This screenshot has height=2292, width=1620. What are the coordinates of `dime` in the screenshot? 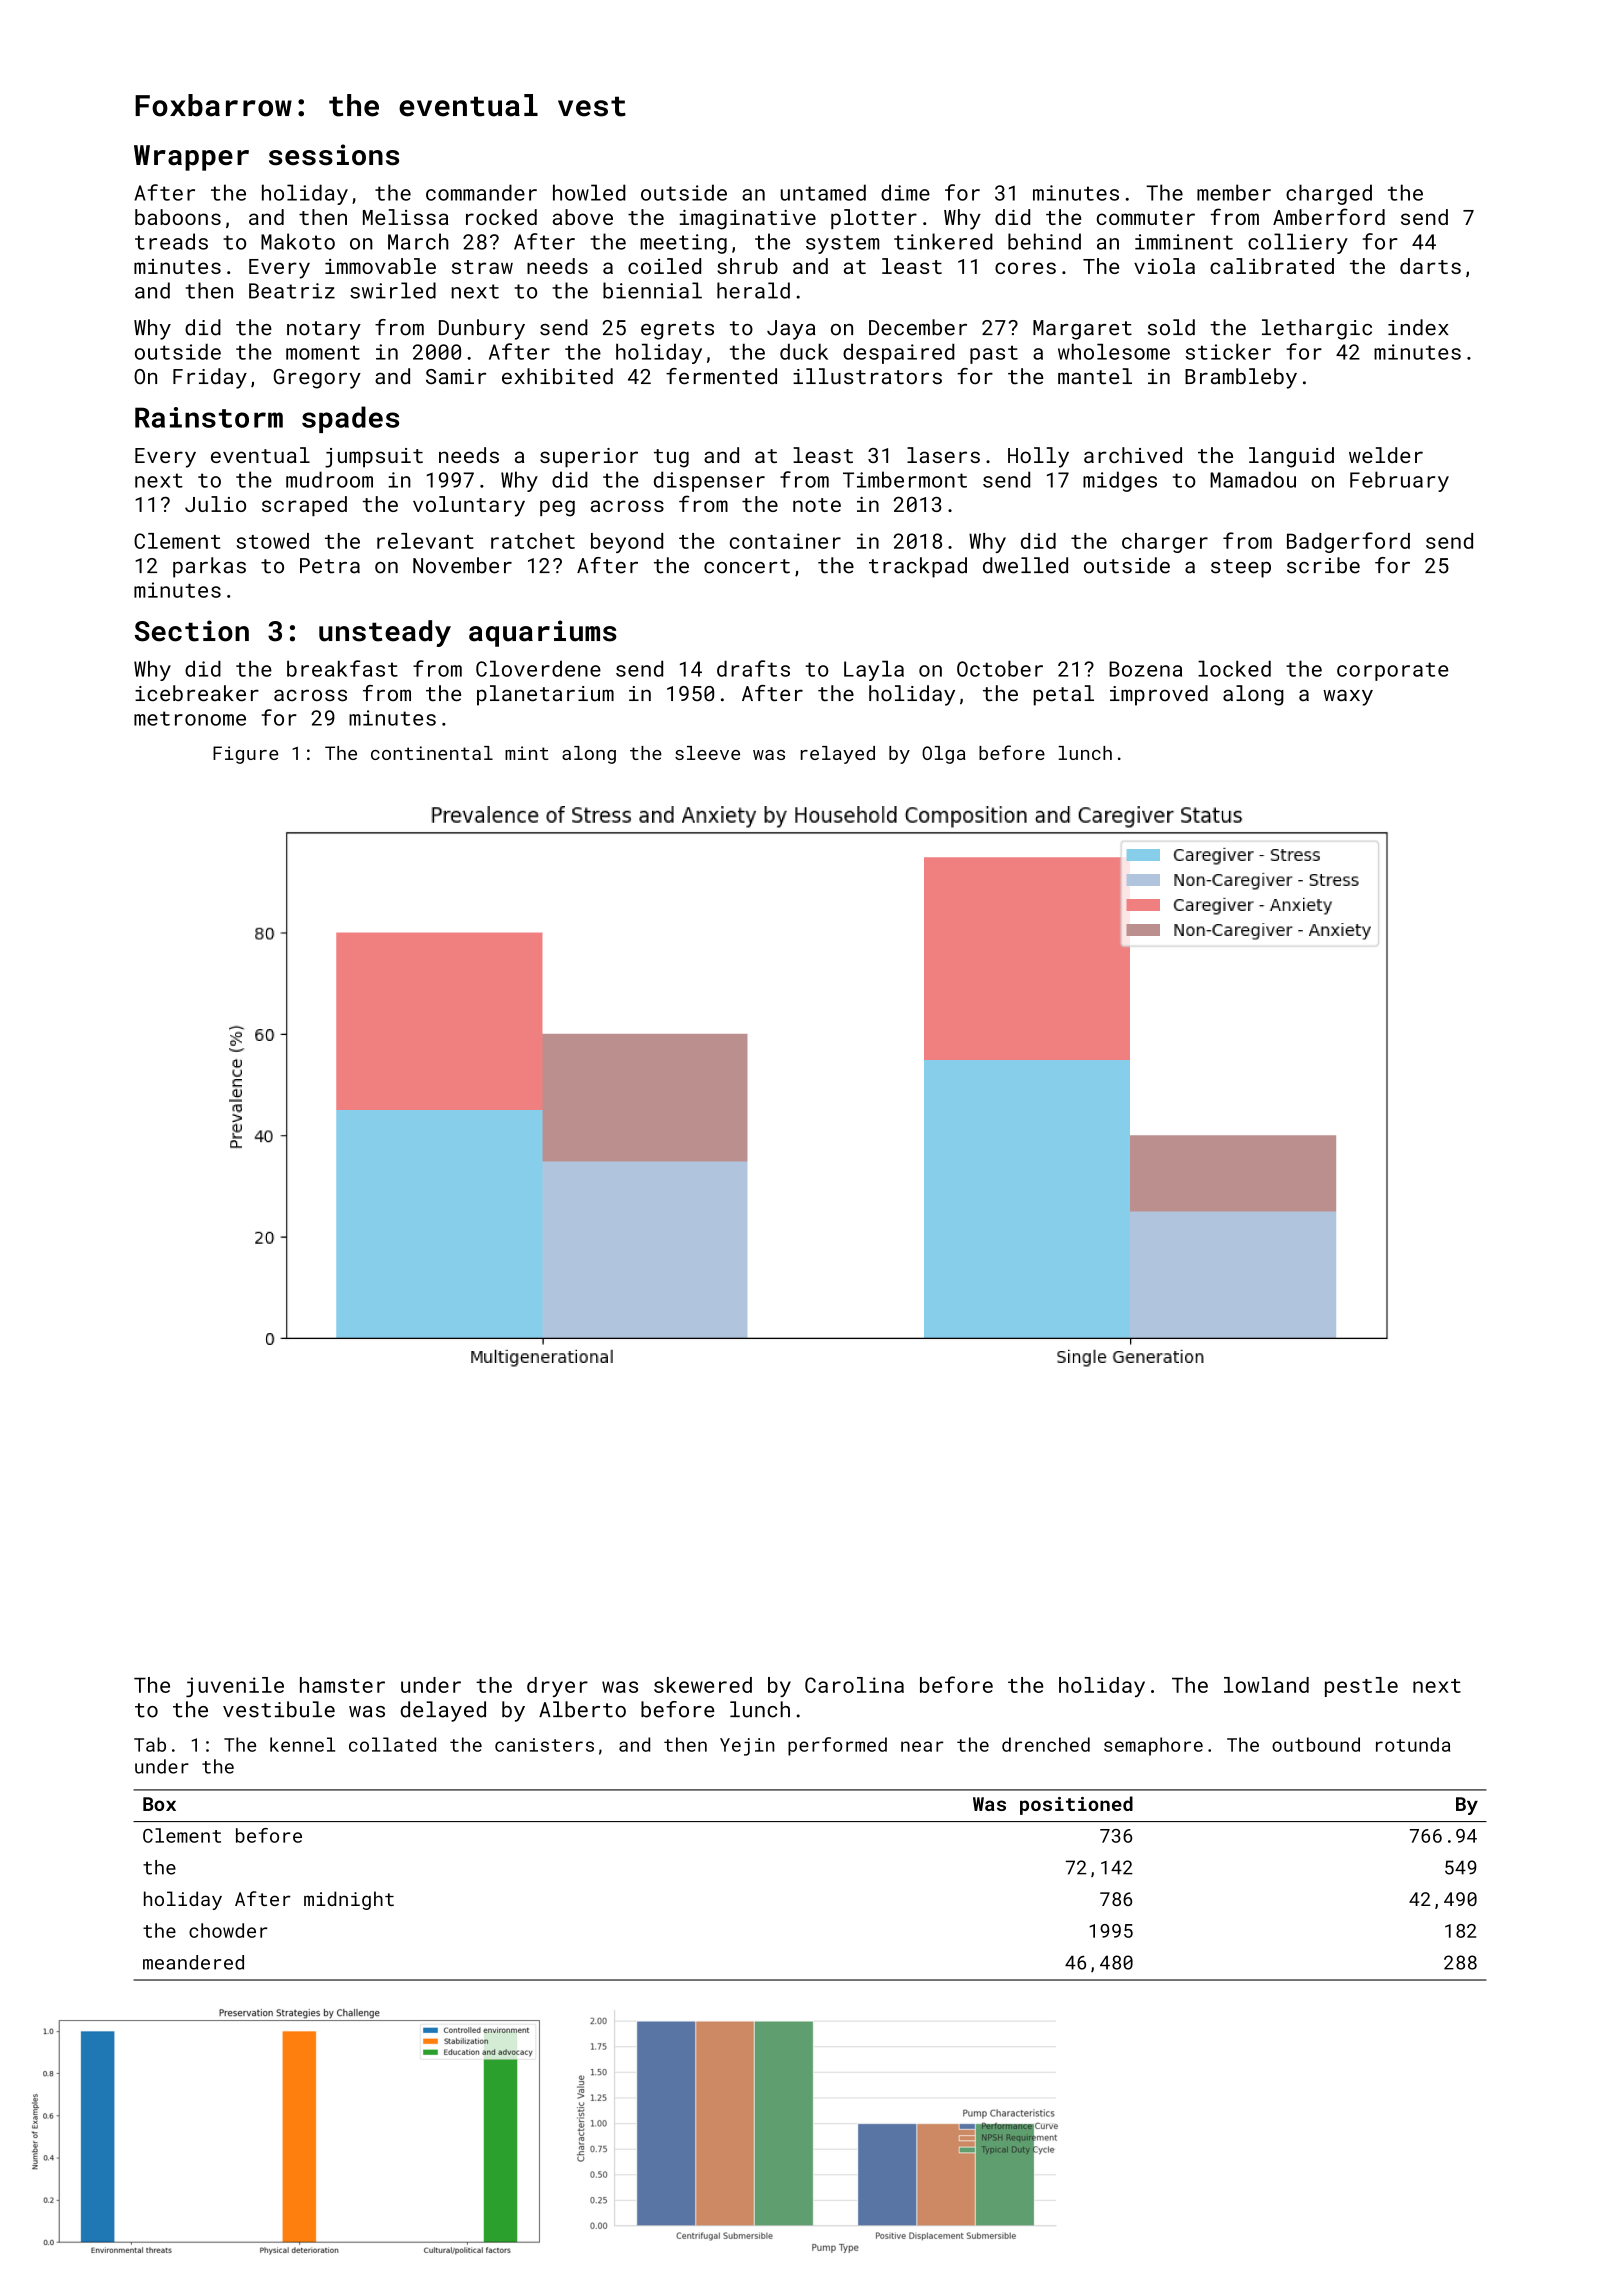 It's located at (905, 192).
